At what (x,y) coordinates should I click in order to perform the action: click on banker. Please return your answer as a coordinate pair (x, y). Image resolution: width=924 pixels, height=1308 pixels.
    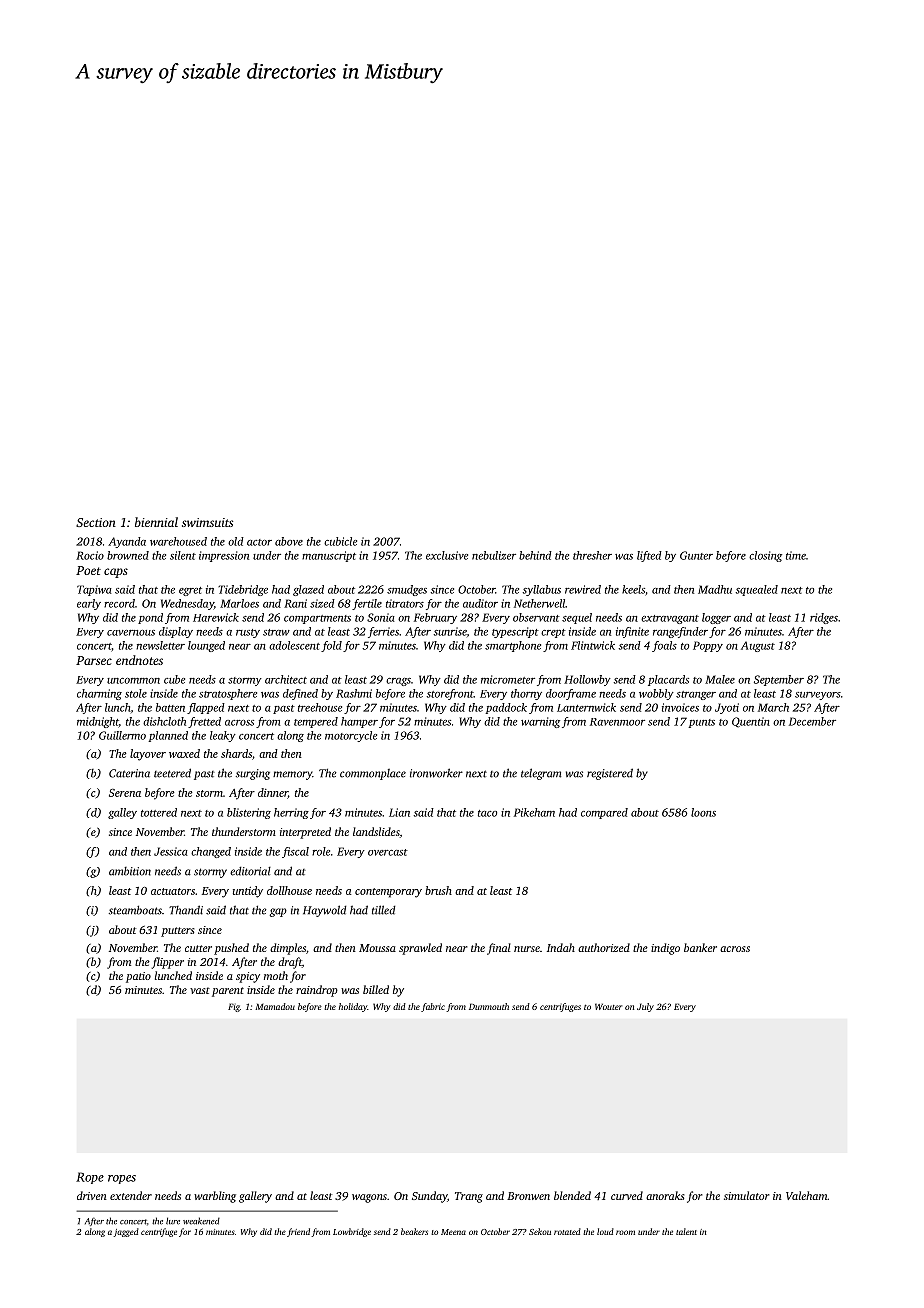
    Looking at the image, I should click on (700, 947).
